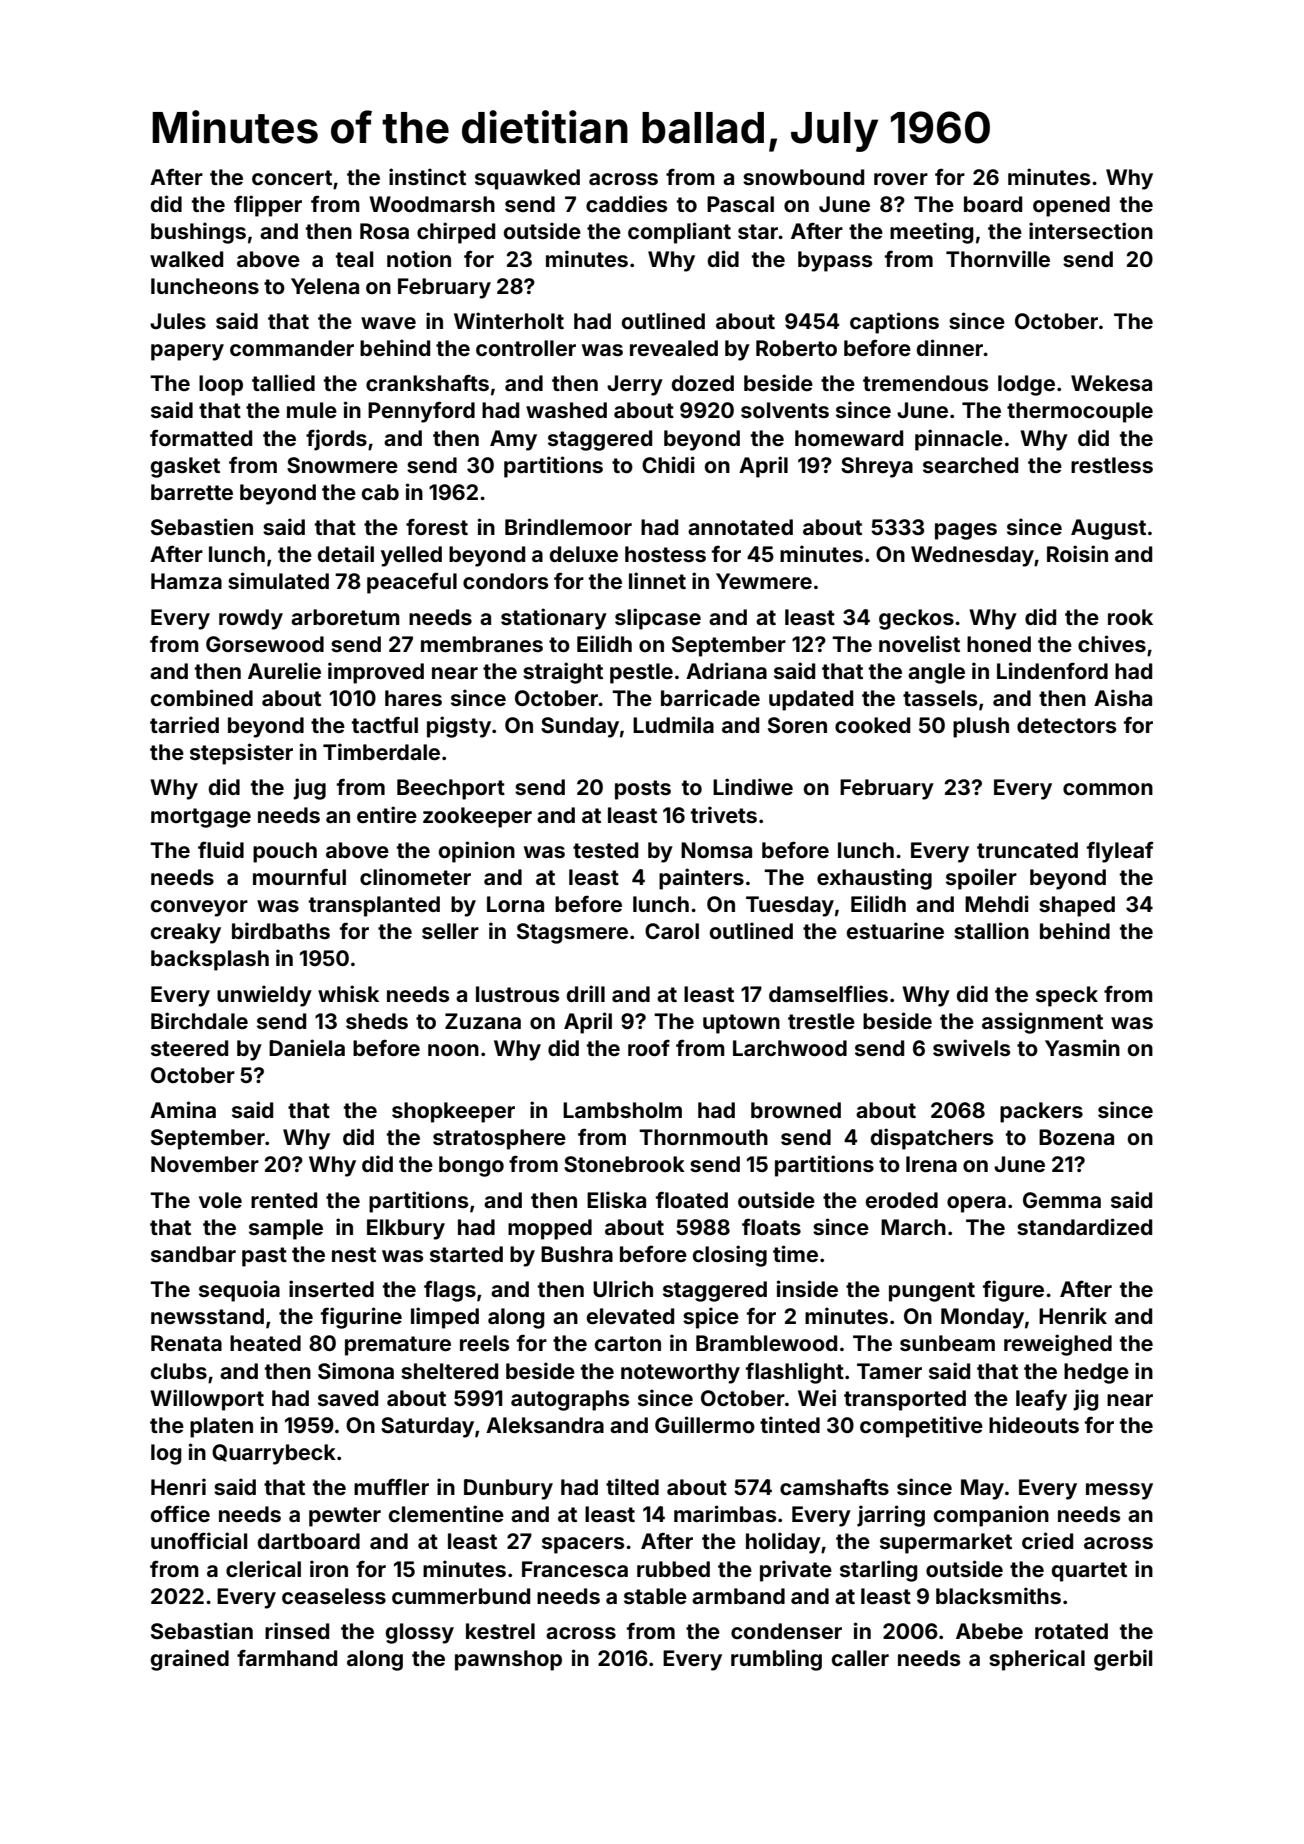 The height and width of the image is (1844, 1304). What do you see at coordinates (1047, 1540) in the image?
I see `cried` at bounding box center [1047, 1540].
